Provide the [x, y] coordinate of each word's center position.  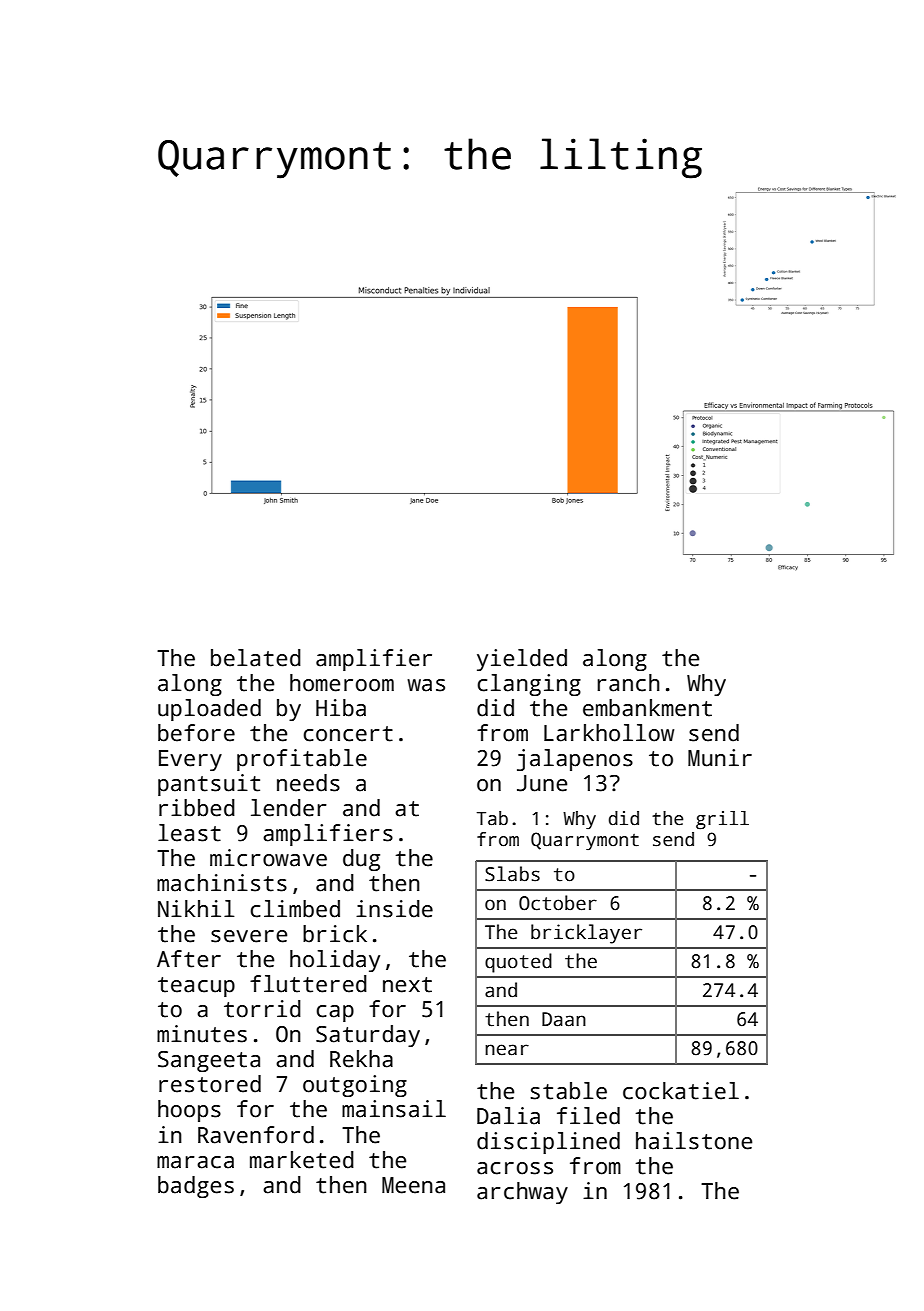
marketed [302, 1160]
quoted [518, 963]
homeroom [342, 683]
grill [722, 820]
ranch [628, 683]
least [189, 833]
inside [394, 909]
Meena [413, 1185]
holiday [335, 961]
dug [361, 860]
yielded [522, 660]
